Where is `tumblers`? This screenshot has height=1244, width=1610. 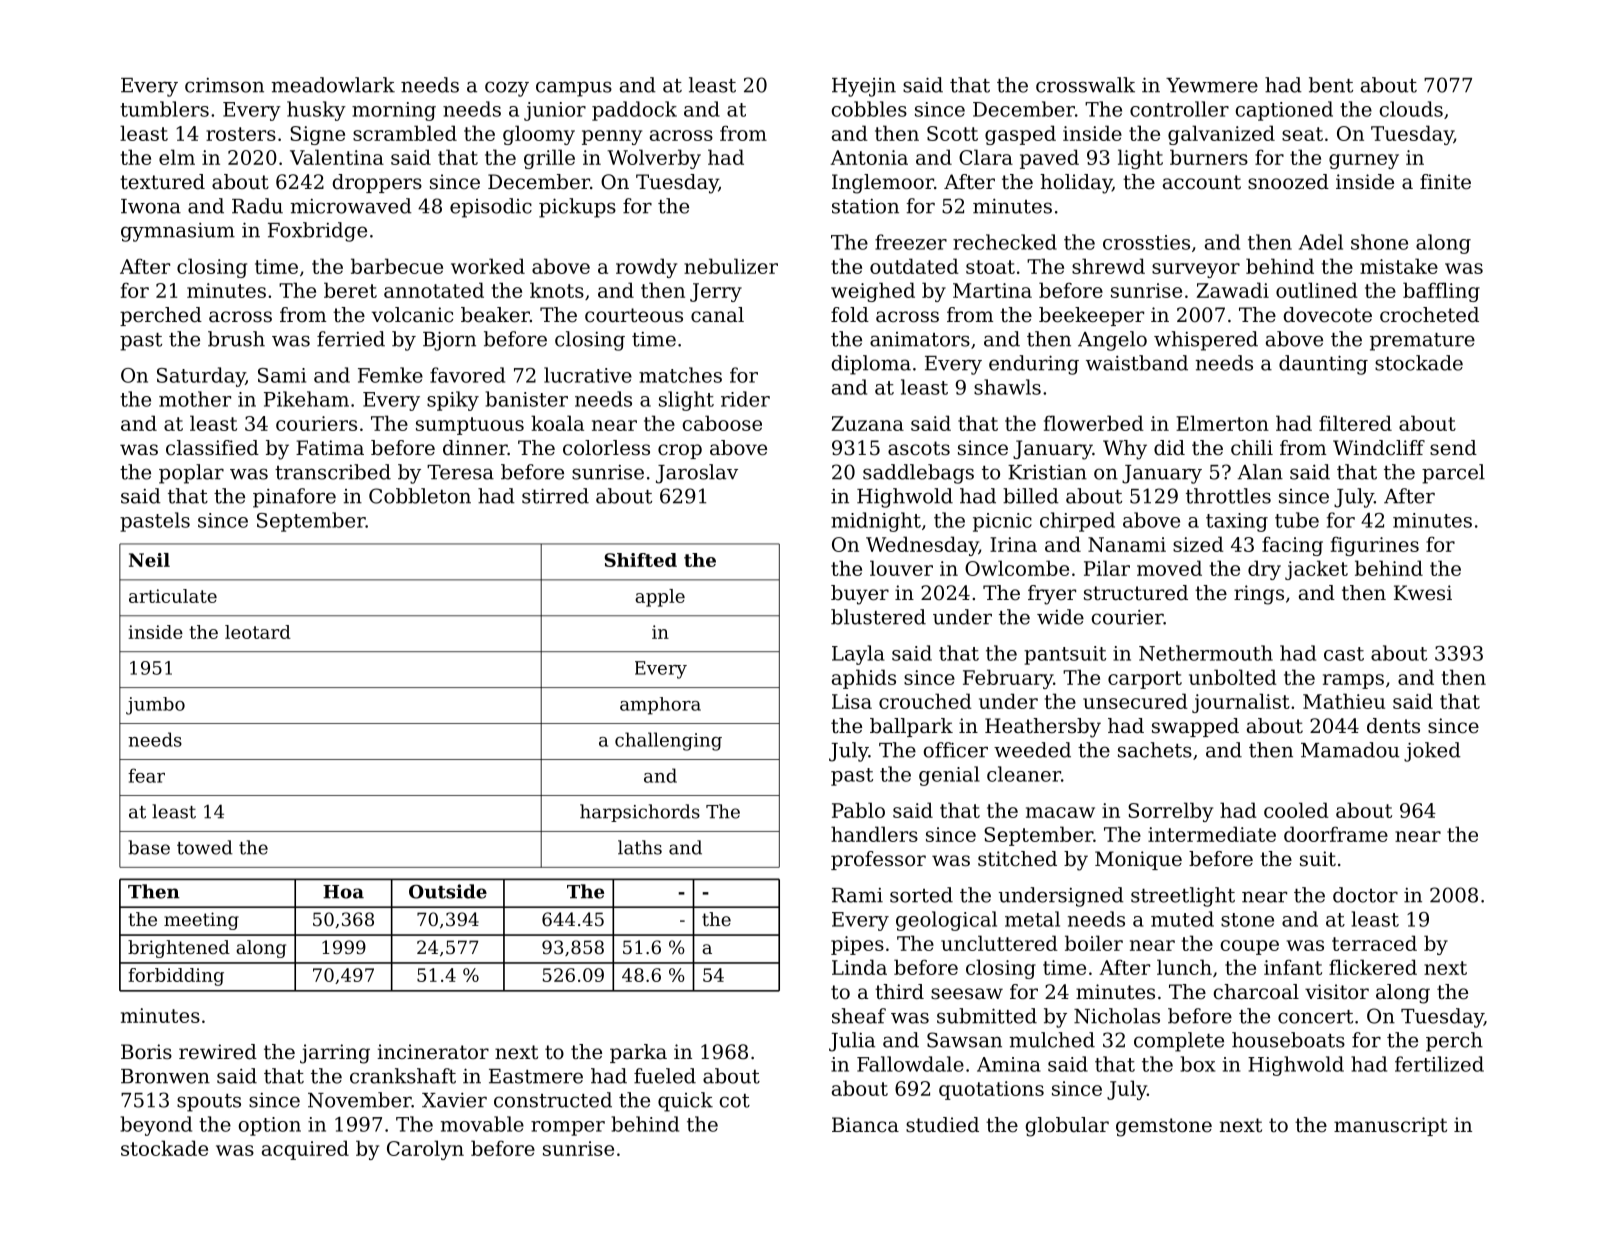 tumblers is located at coordinates (164, 109).
